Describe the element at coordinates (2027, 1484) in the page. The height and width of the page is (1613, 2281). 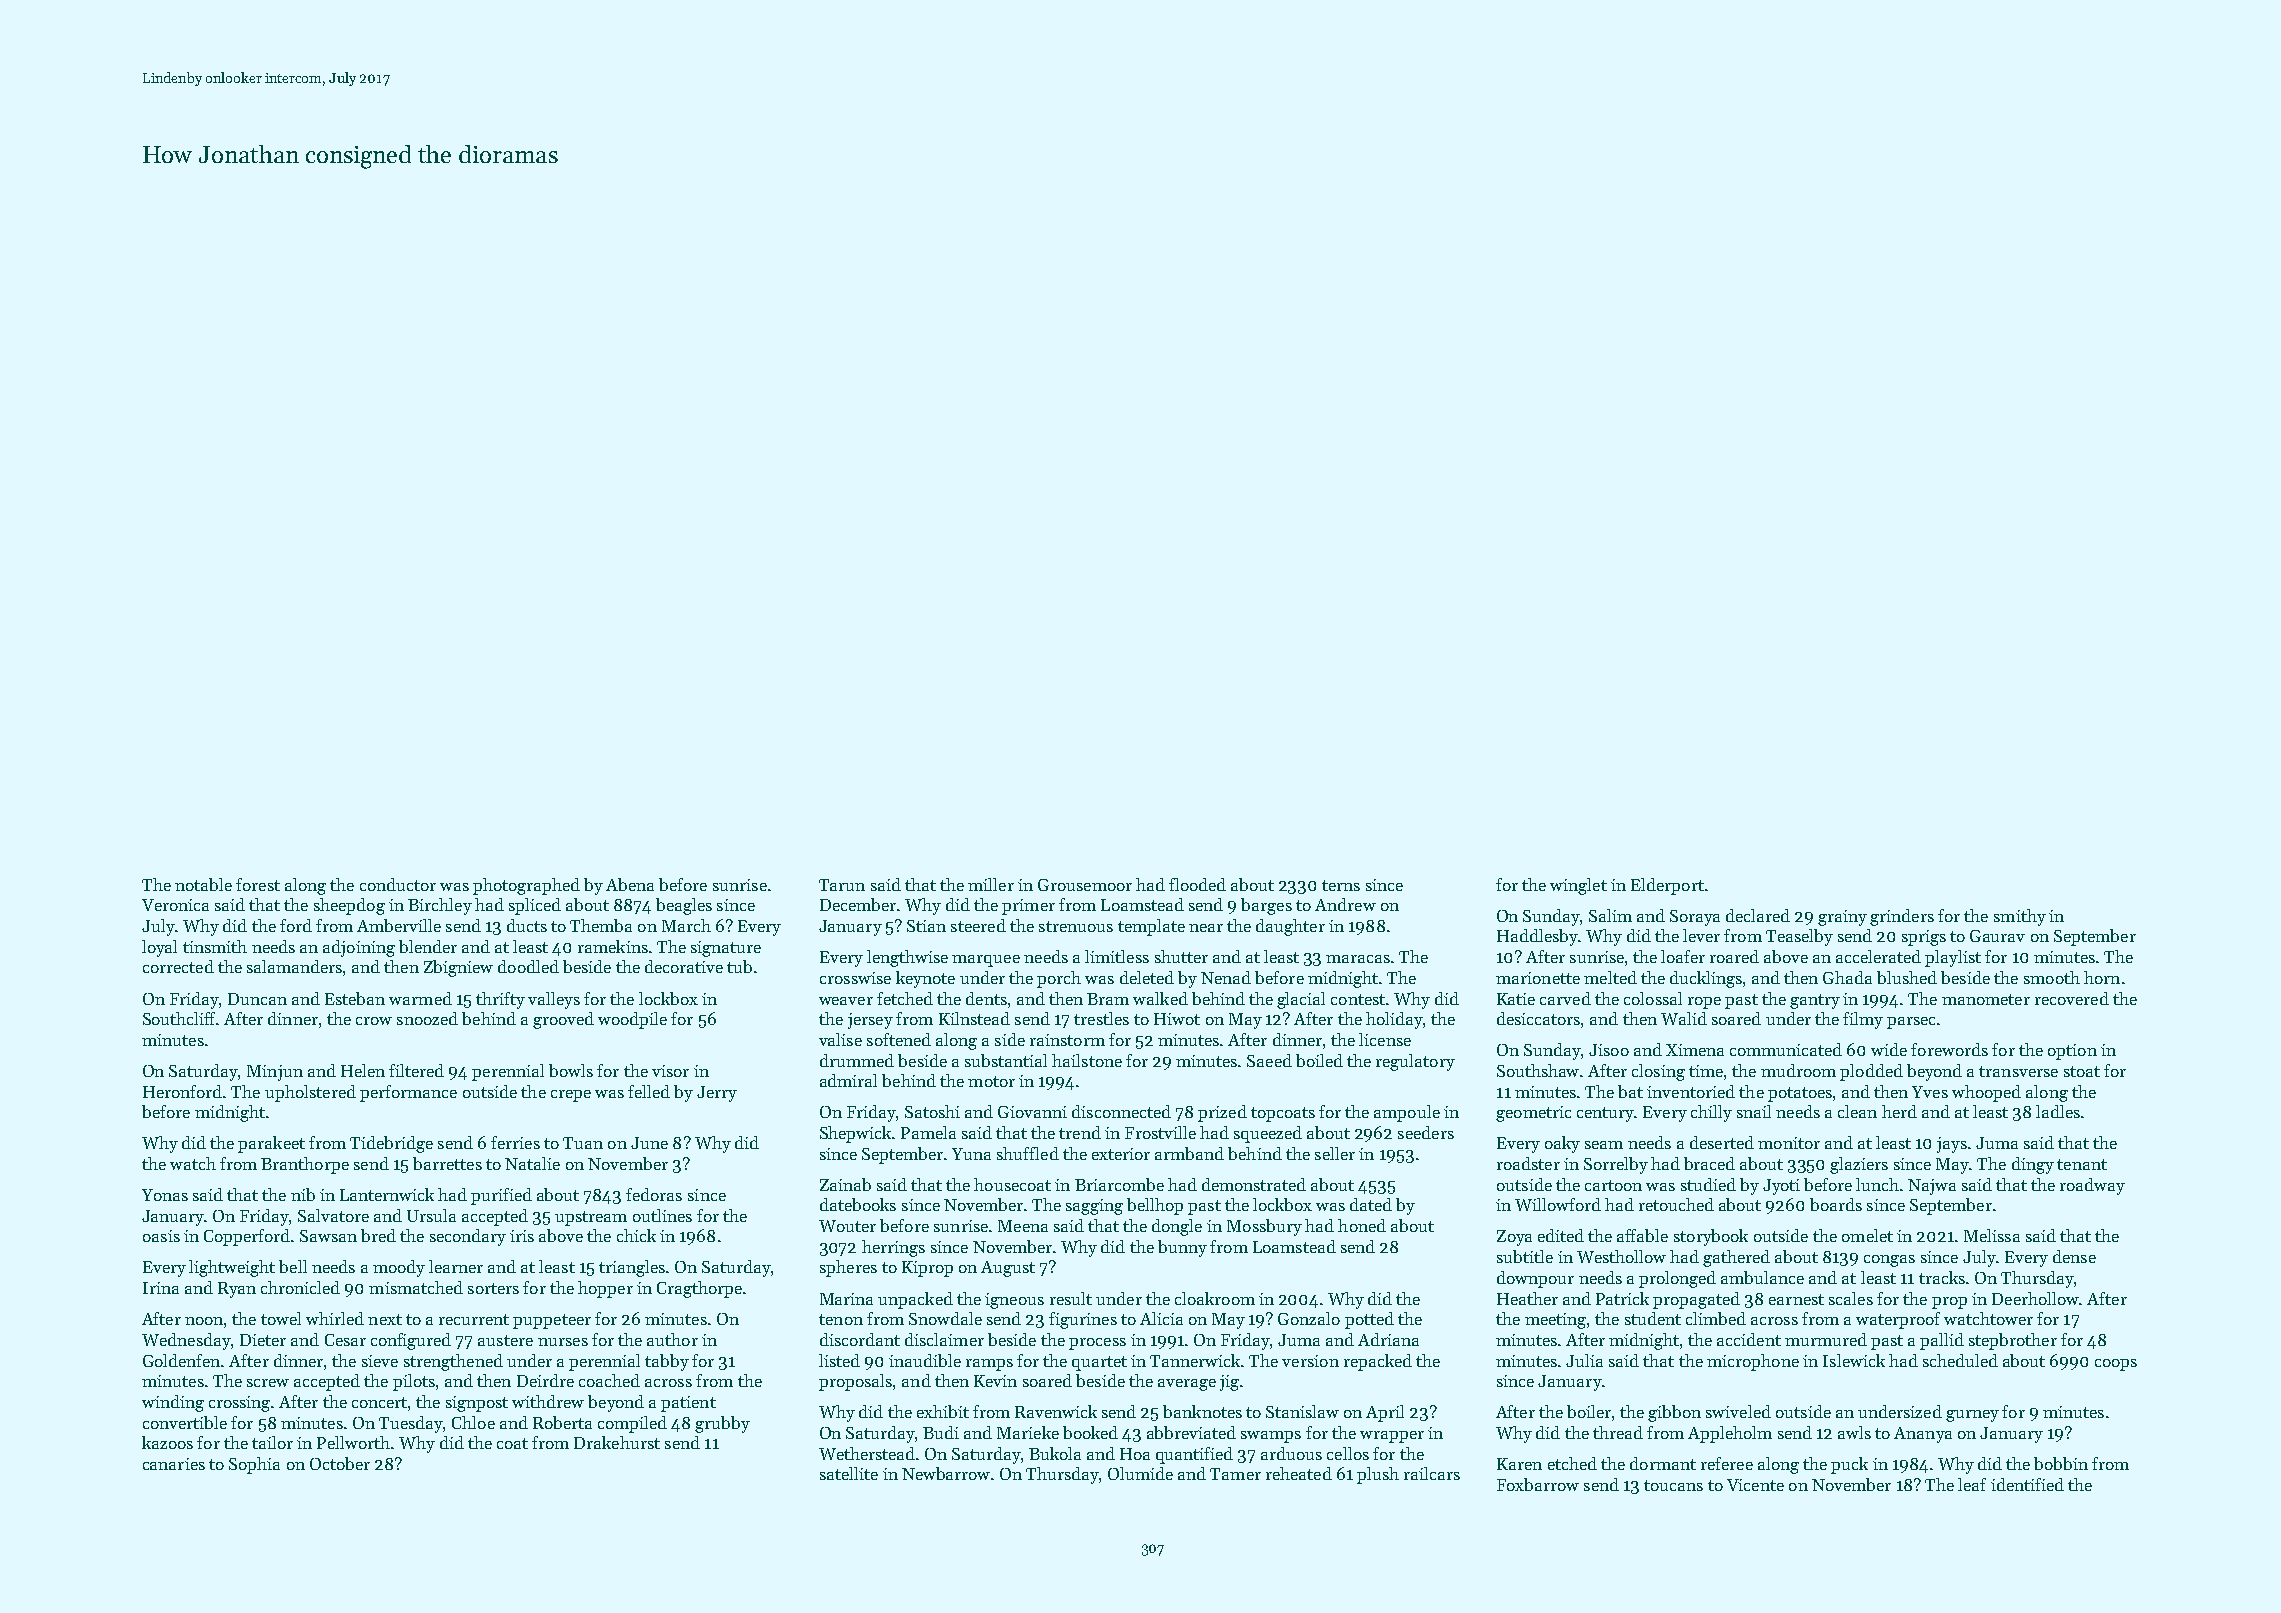
I see `identified` at that location.
